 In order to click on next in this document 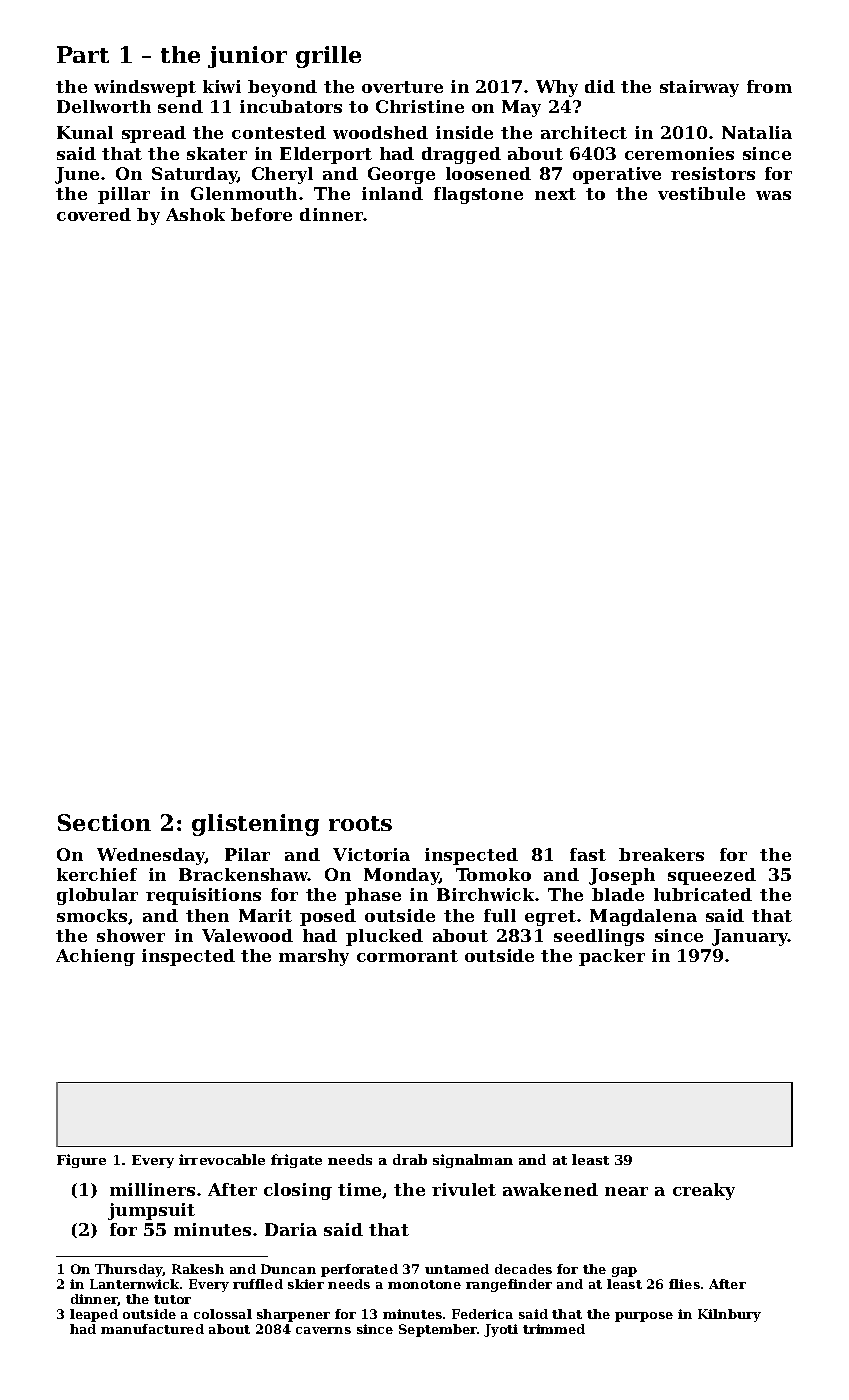, I will do `click(555, 194)`.
